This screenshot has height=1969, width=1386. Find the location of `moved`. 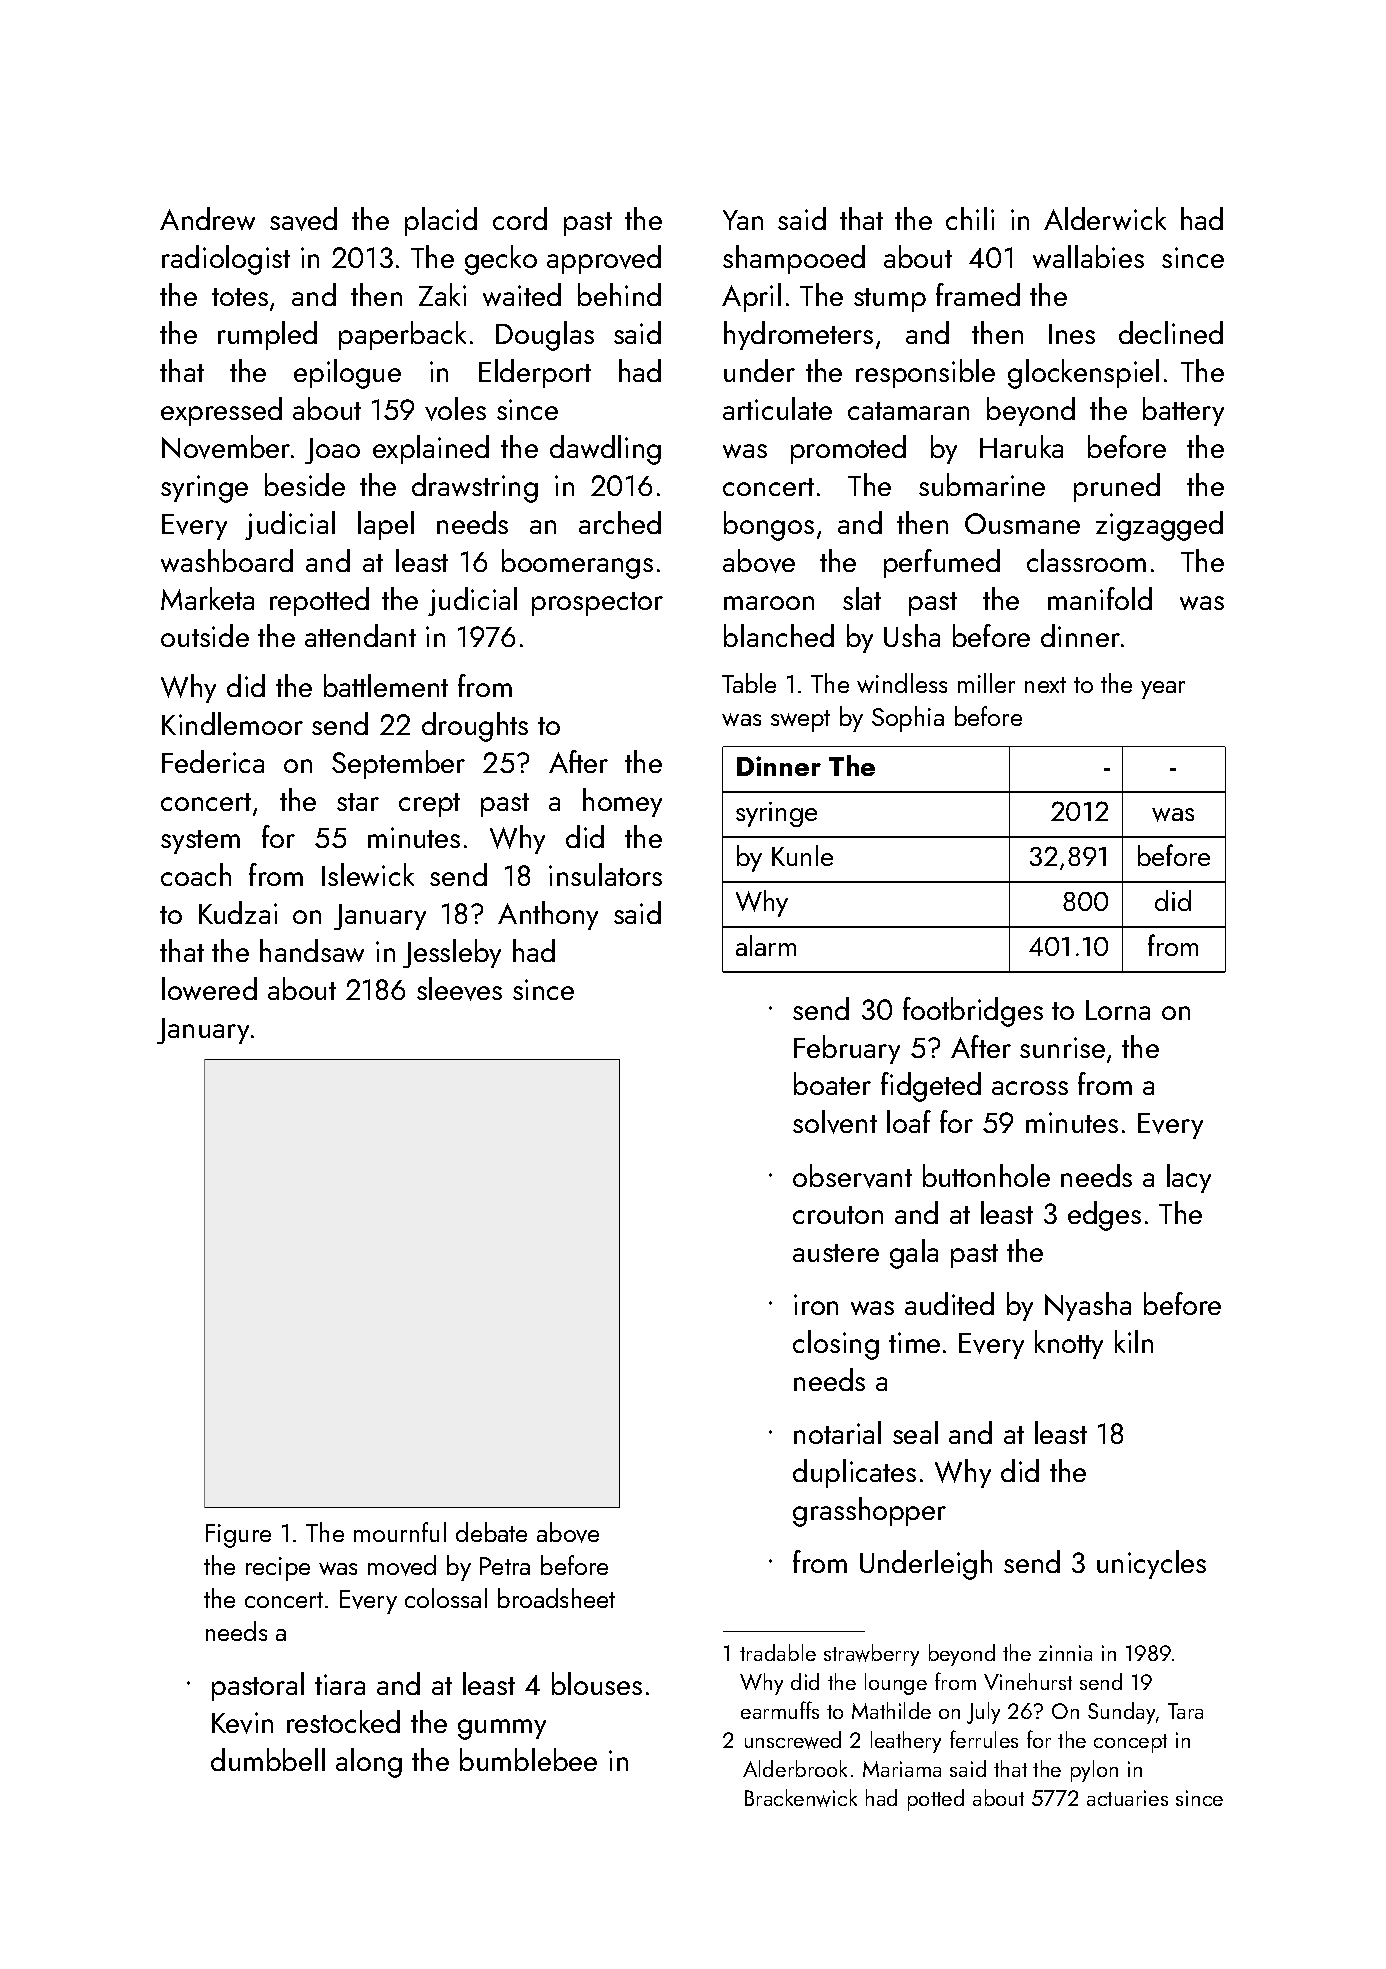

moved is located at coordinates (402, 1565).
